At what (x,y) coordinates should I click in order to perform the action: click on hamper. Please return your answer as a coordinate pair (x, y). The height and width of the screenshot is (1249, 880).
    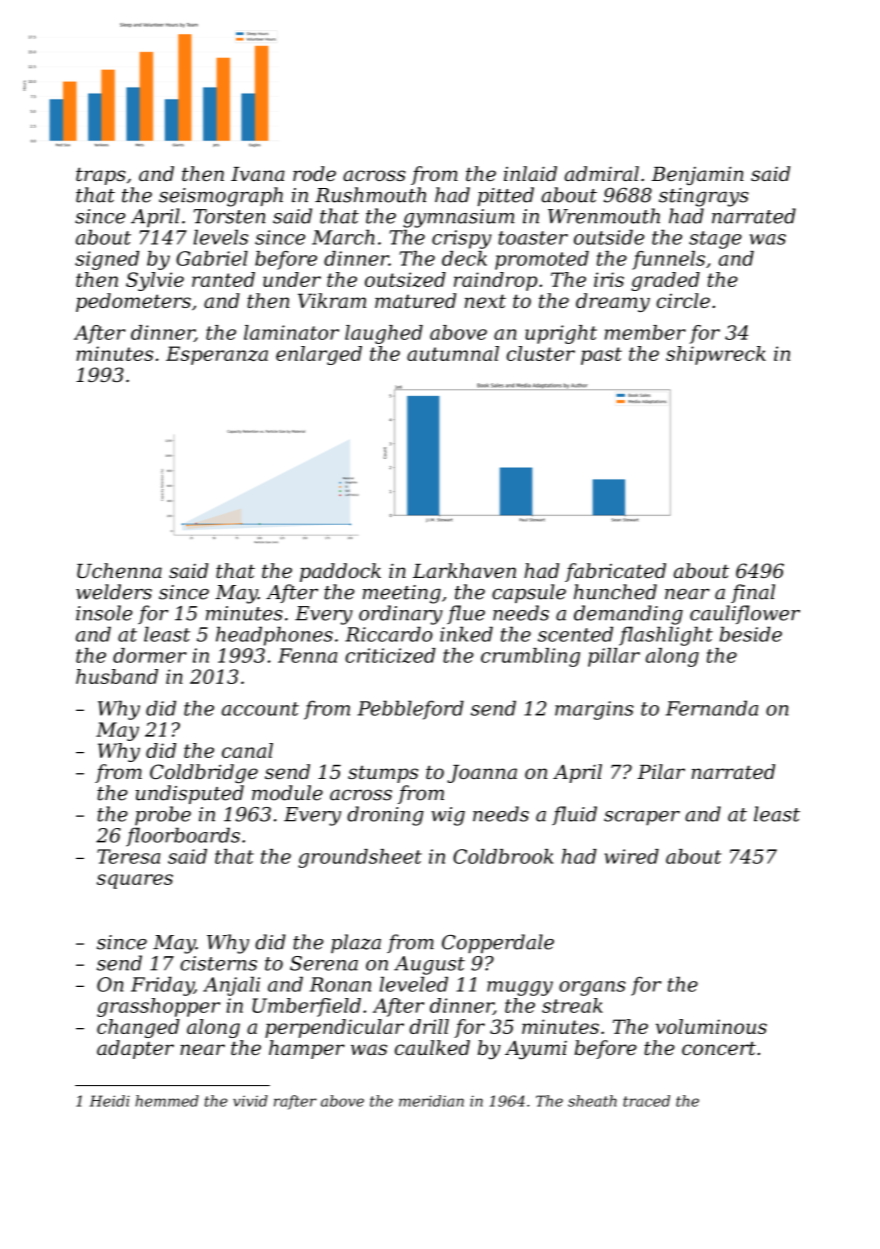
    Looking at the image, I should click on (307, 1049).
